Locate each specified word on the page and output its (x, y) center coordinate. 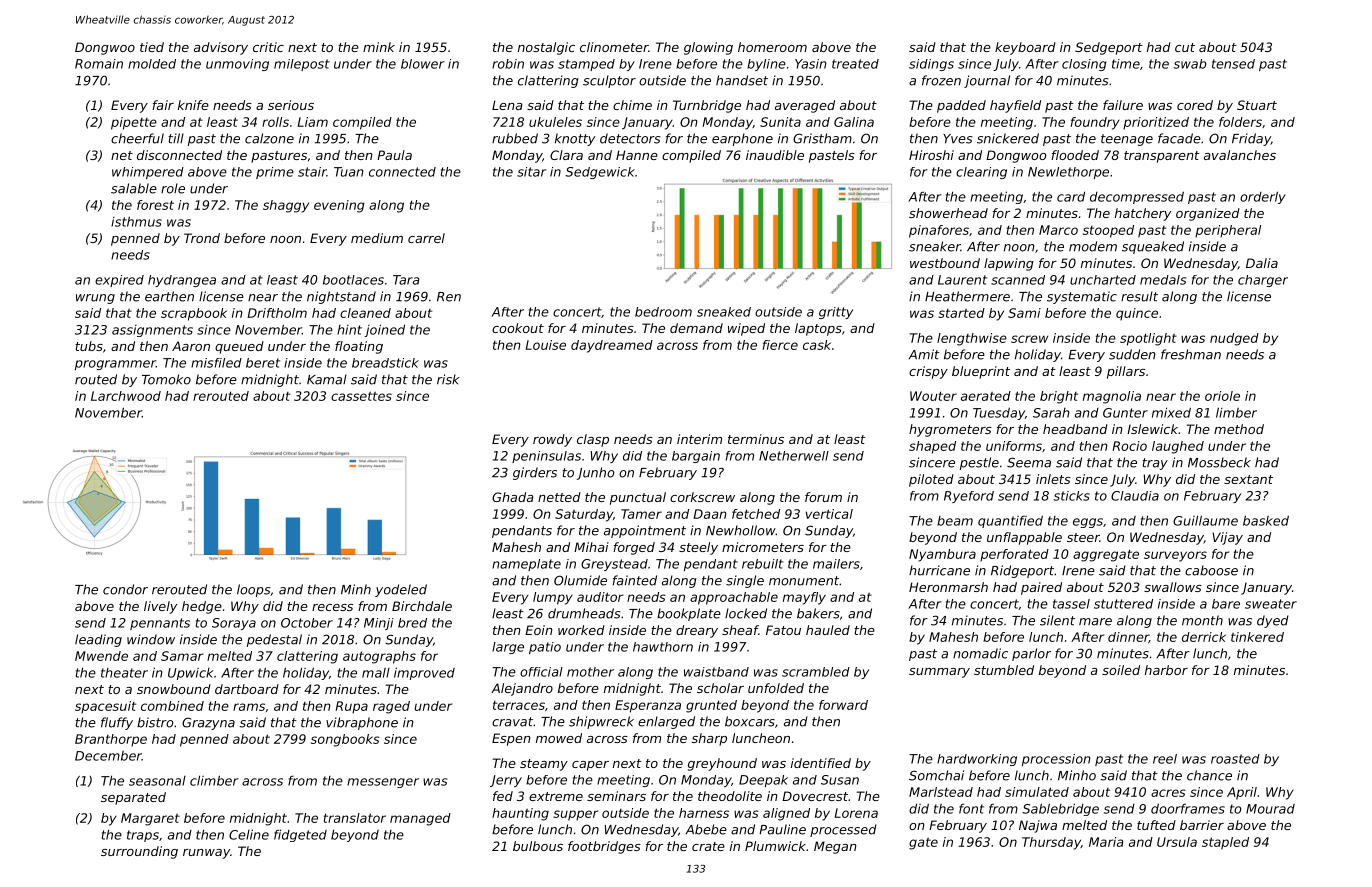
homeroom (772, 47)
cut (1185, 47)
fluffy (117, 723)
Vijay (1227, 538)
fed (503, 796)
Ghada (512, 497)
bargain (696, 457)
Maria (1106, 842)
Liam (312, 122)
